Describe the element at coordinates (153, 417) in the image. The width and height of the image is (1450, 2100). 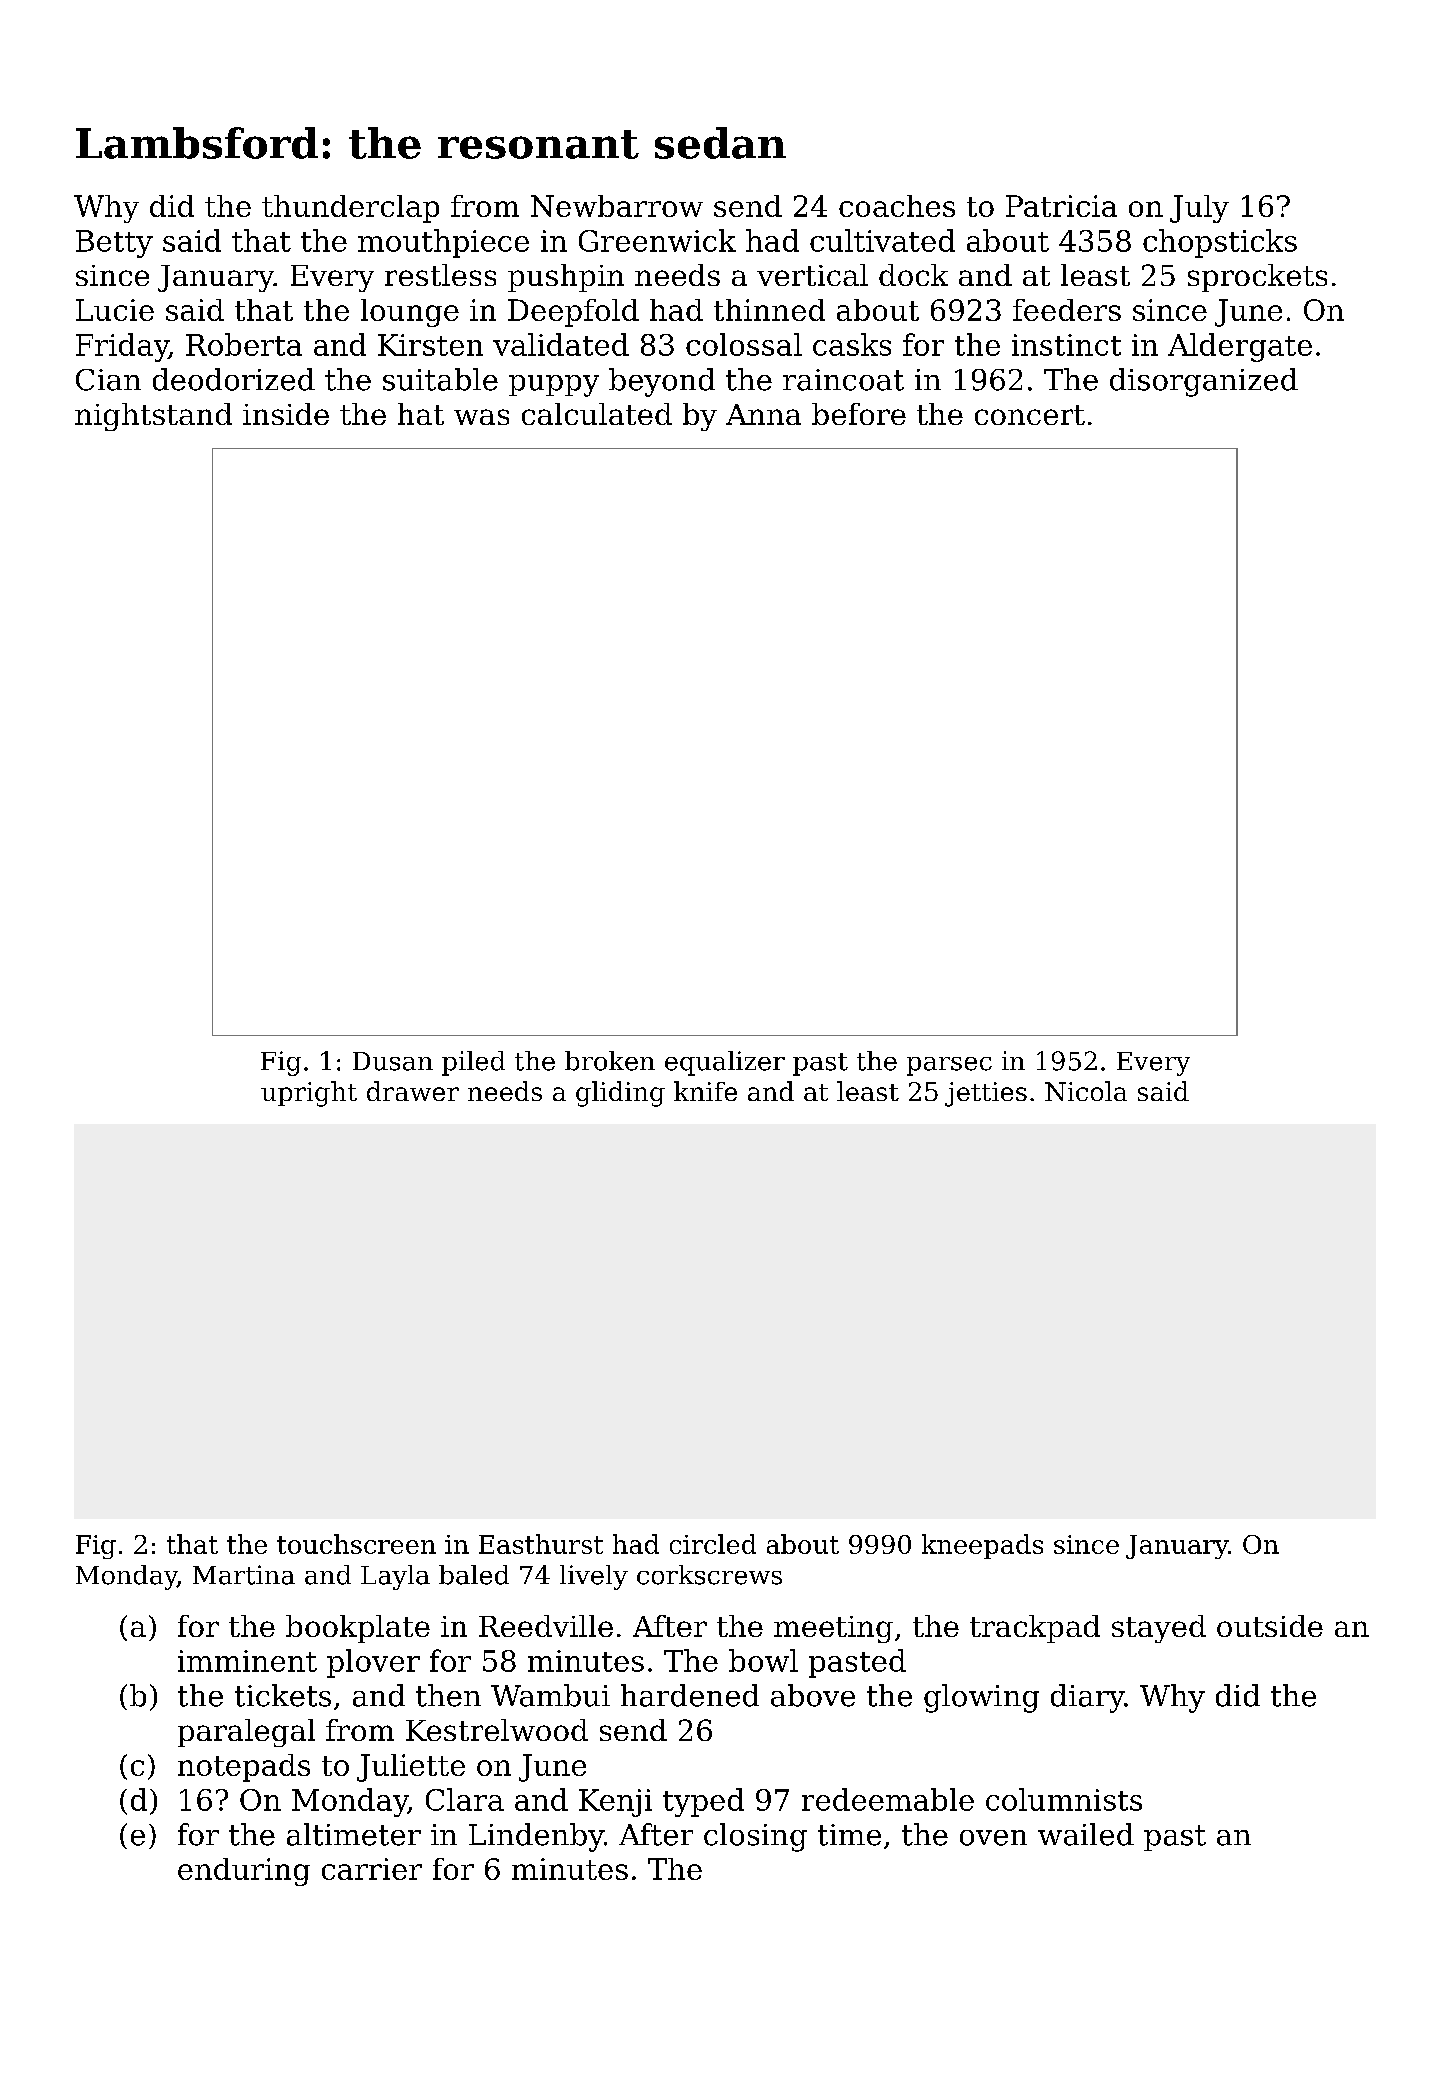
I see `nightstand` at that location.
